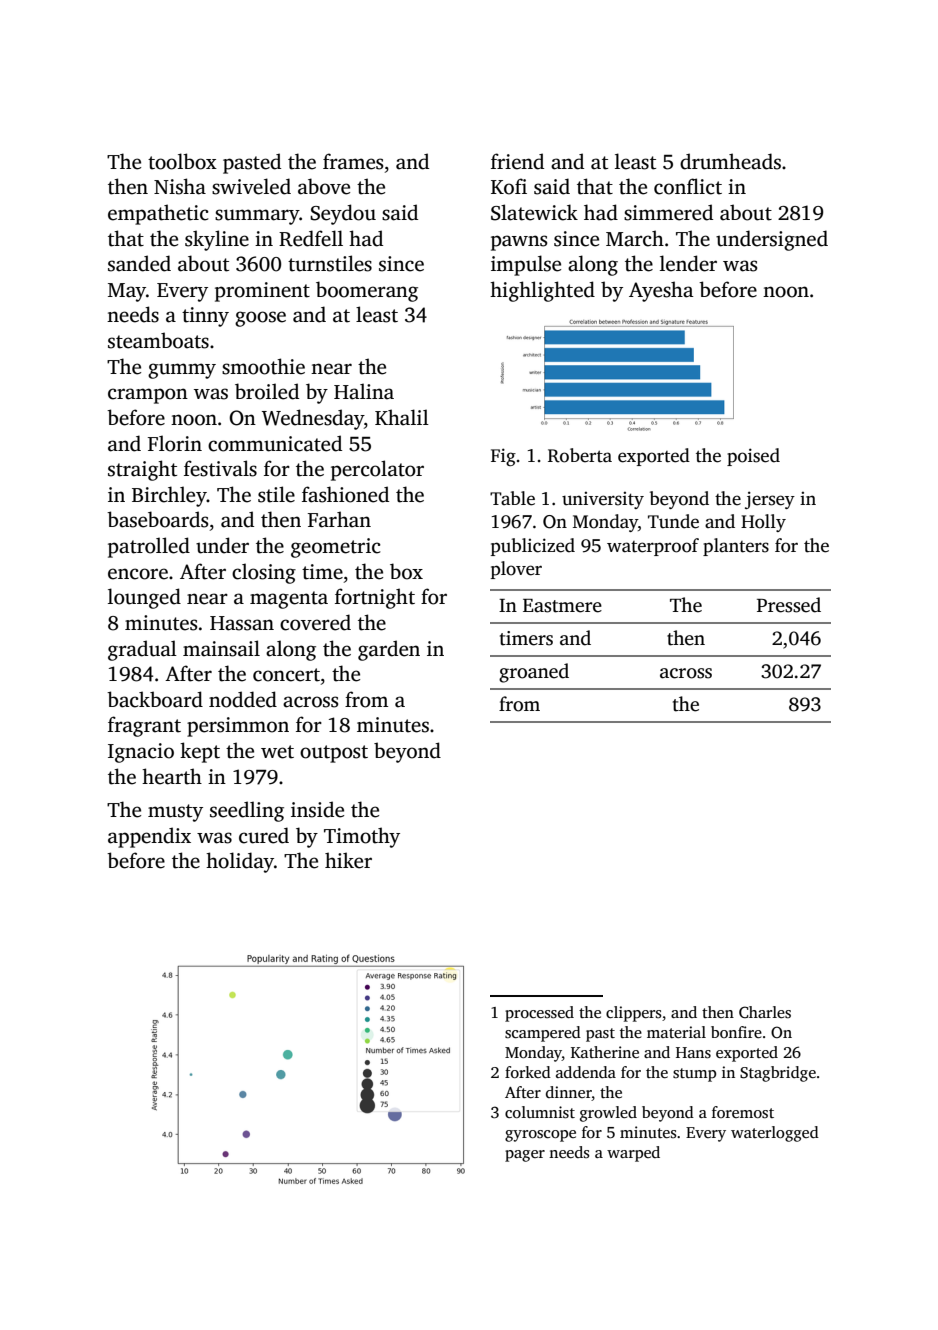 The image size is (938, 1330). Describe the element at coordinates (688, 263) in the screenshot. I see `lender` at that location.
